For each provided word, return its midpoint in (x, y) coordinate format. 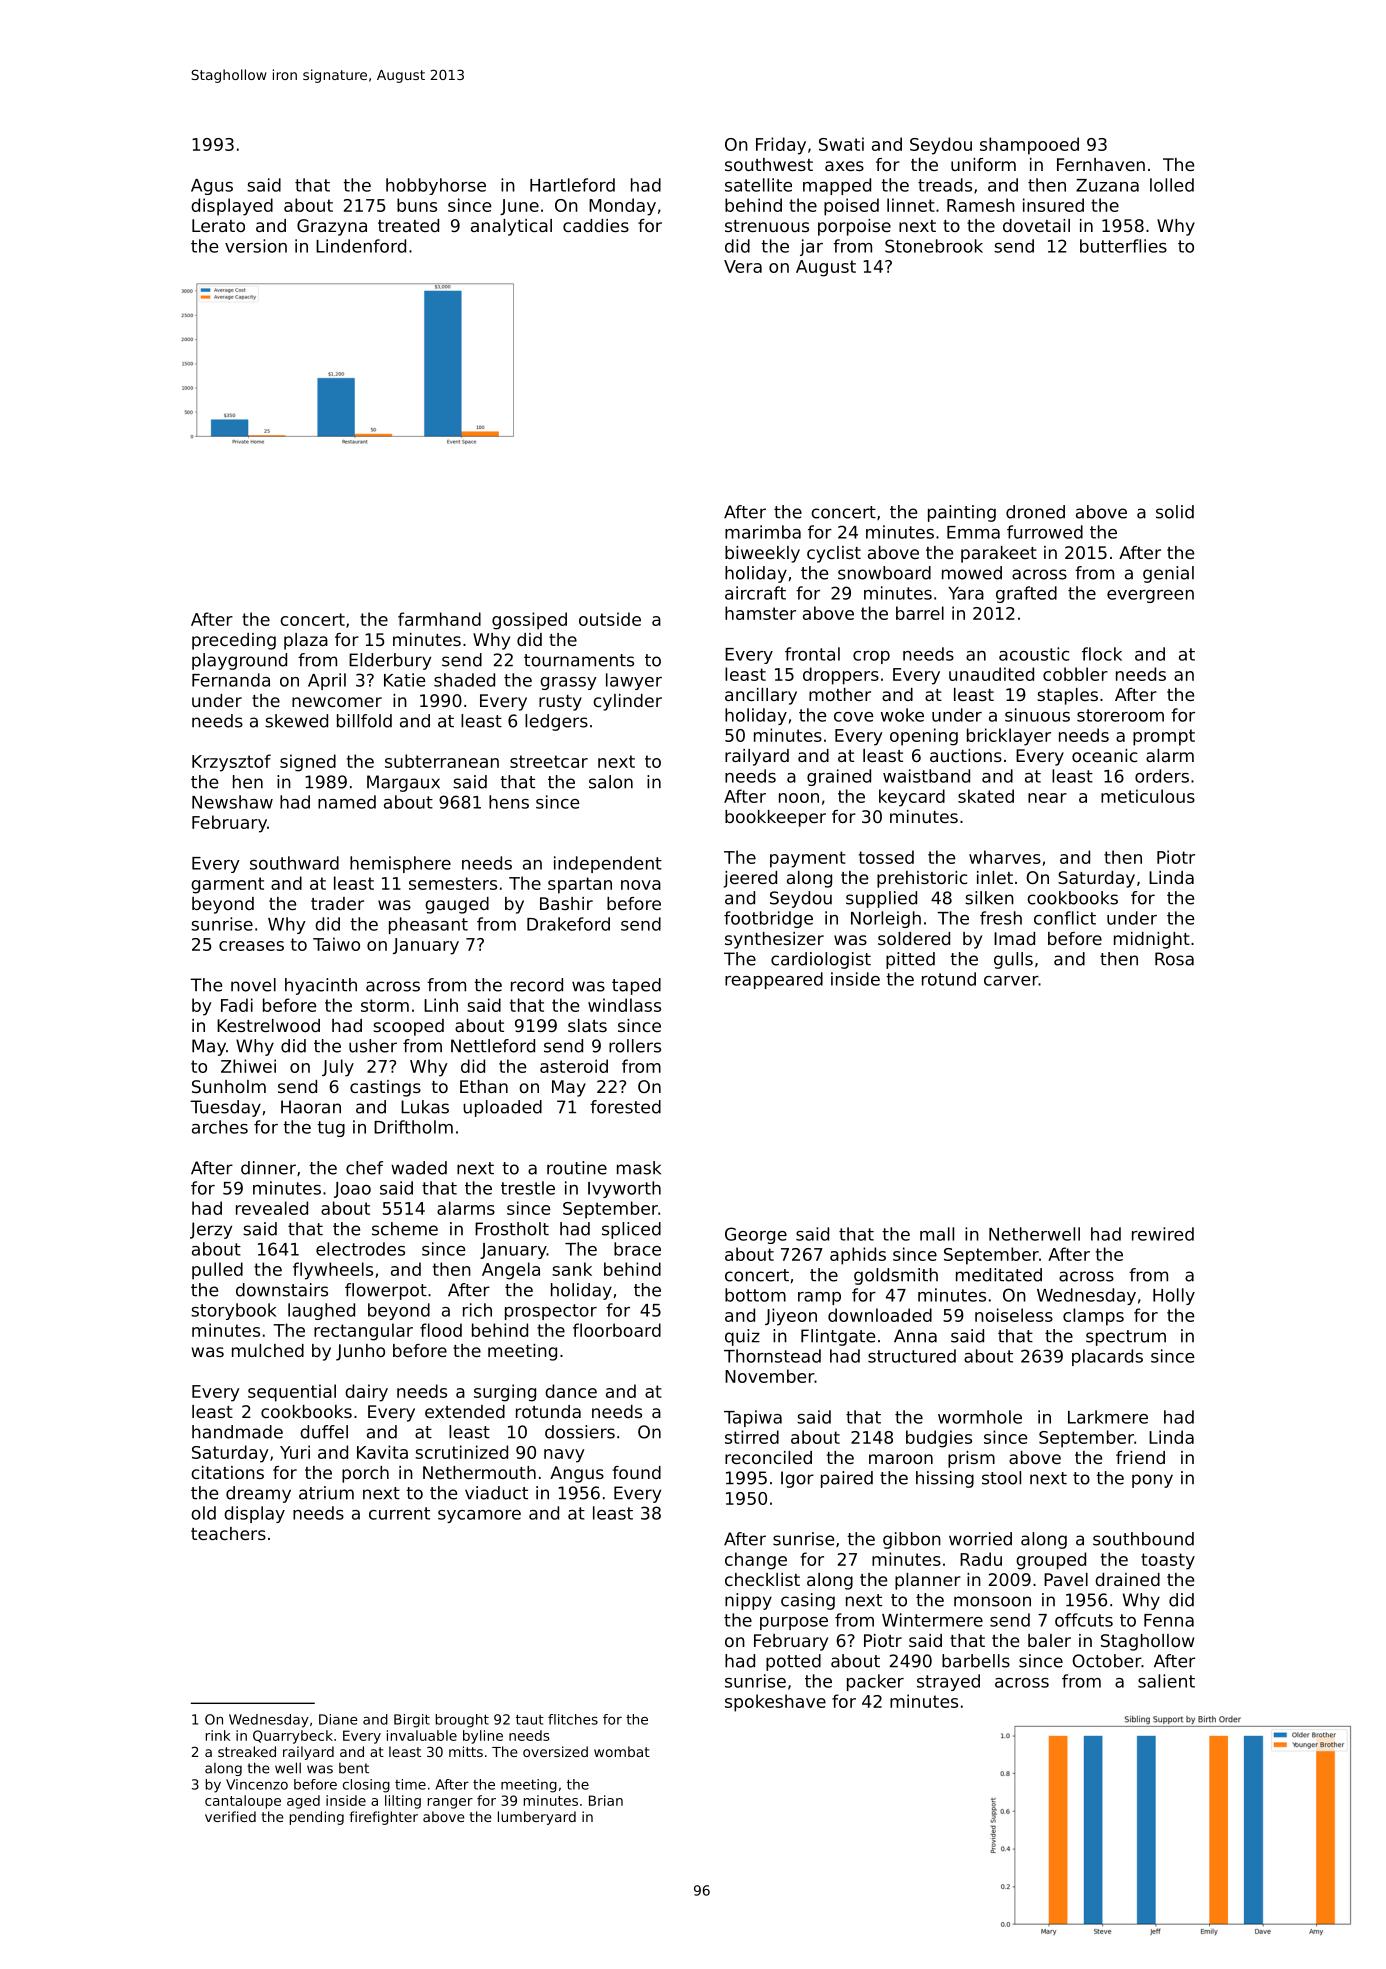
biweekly (762, 554)
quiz (742, 1337)
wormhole (980, 1417)
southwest (769, 164)
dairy (366, 1393)
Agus (212, 187)
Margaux (403, 783)
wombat (622, 1751)
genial (1168, 574)
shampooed (1029, 146)
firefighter (383, 1818)
